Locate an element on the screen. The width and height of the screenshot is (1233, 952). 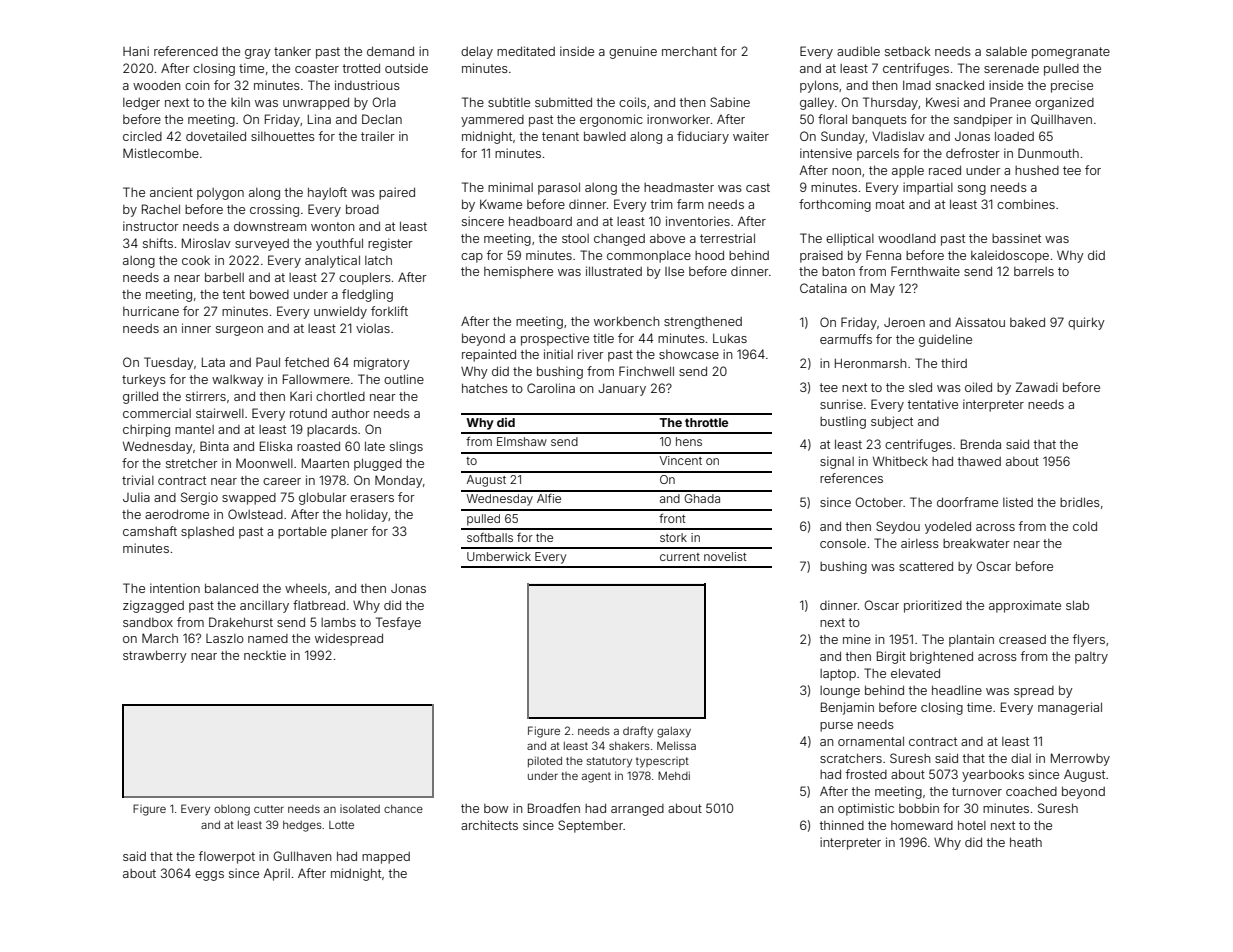
Imad is located at coordinates (917, 85).
